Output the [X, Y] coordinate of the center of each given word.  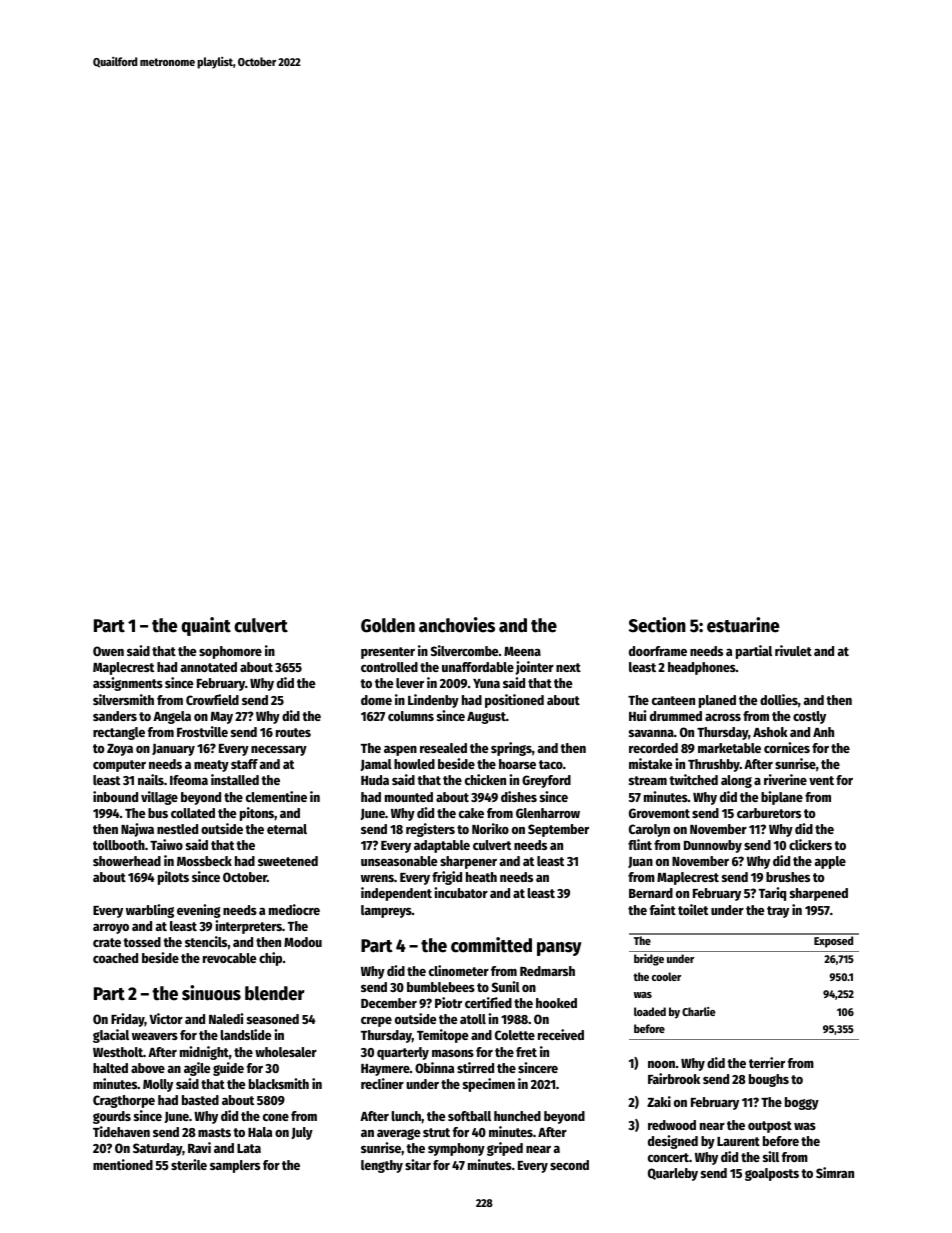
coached [115, 958]
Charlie [698, 1011]
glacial [111, 1036]
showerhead [127, 861]
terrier [767, 1062]
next [568, 667]
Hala [260, 1132]
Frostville [202, 731]
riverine [785, 779]
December [389, 1003]
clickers [810, 844]
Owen [108, 651]
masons [453, 1053]
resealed [443, 748]
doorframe [658, 651]
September [558, 830]
